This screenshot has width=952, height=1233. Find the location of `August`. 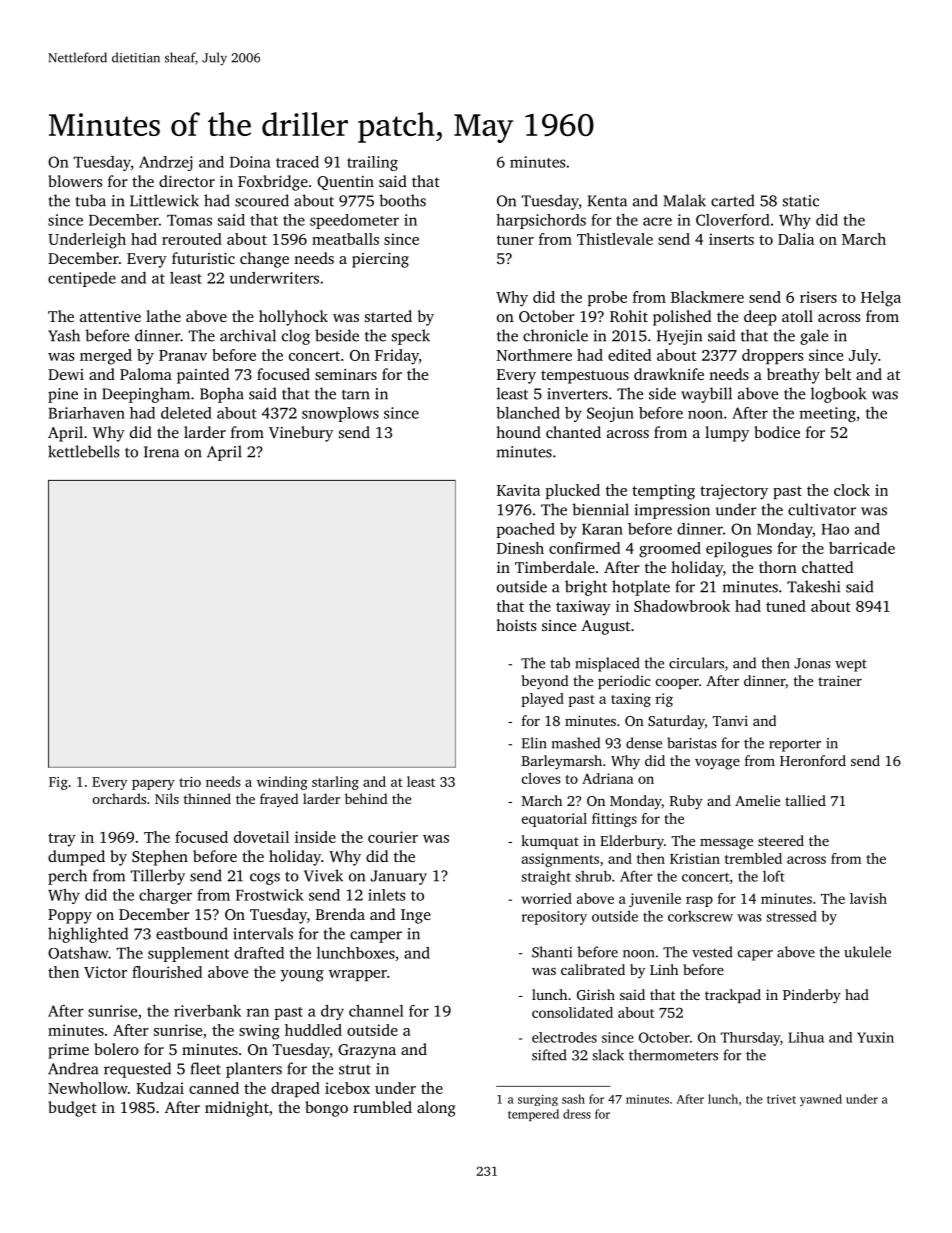

August is located at coordinates (605, 627).
